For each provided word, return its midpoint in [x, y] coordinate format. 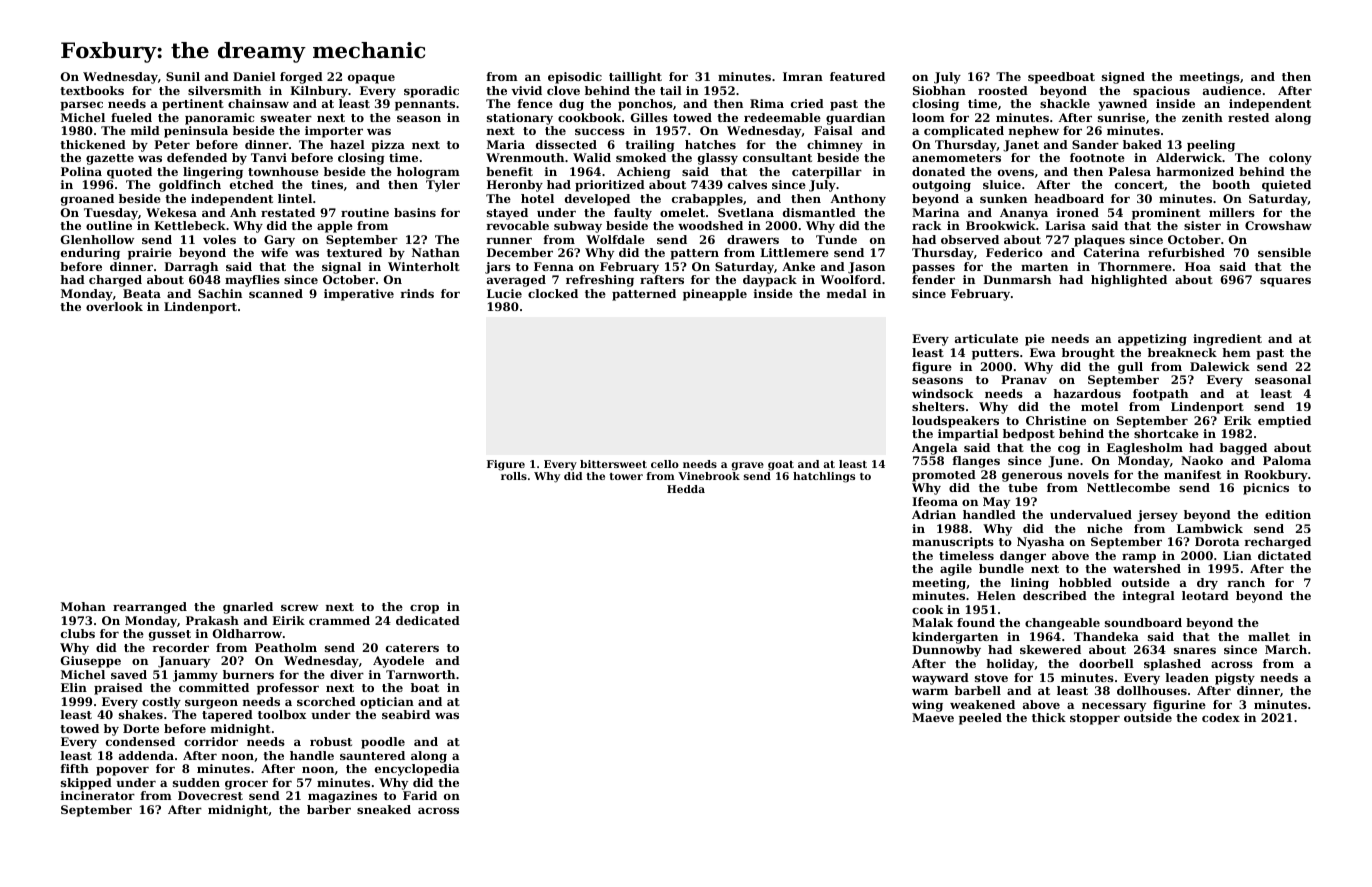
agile [956, 570]
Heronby [515, 186]
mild [145, 130]
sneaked [384, 809]
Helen [996, 595]
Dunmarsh [1017, 279]
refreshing [600, 281]
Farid [420, 795]
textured [354, 252]
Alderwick [1189, 157]
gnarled [248, 608]
